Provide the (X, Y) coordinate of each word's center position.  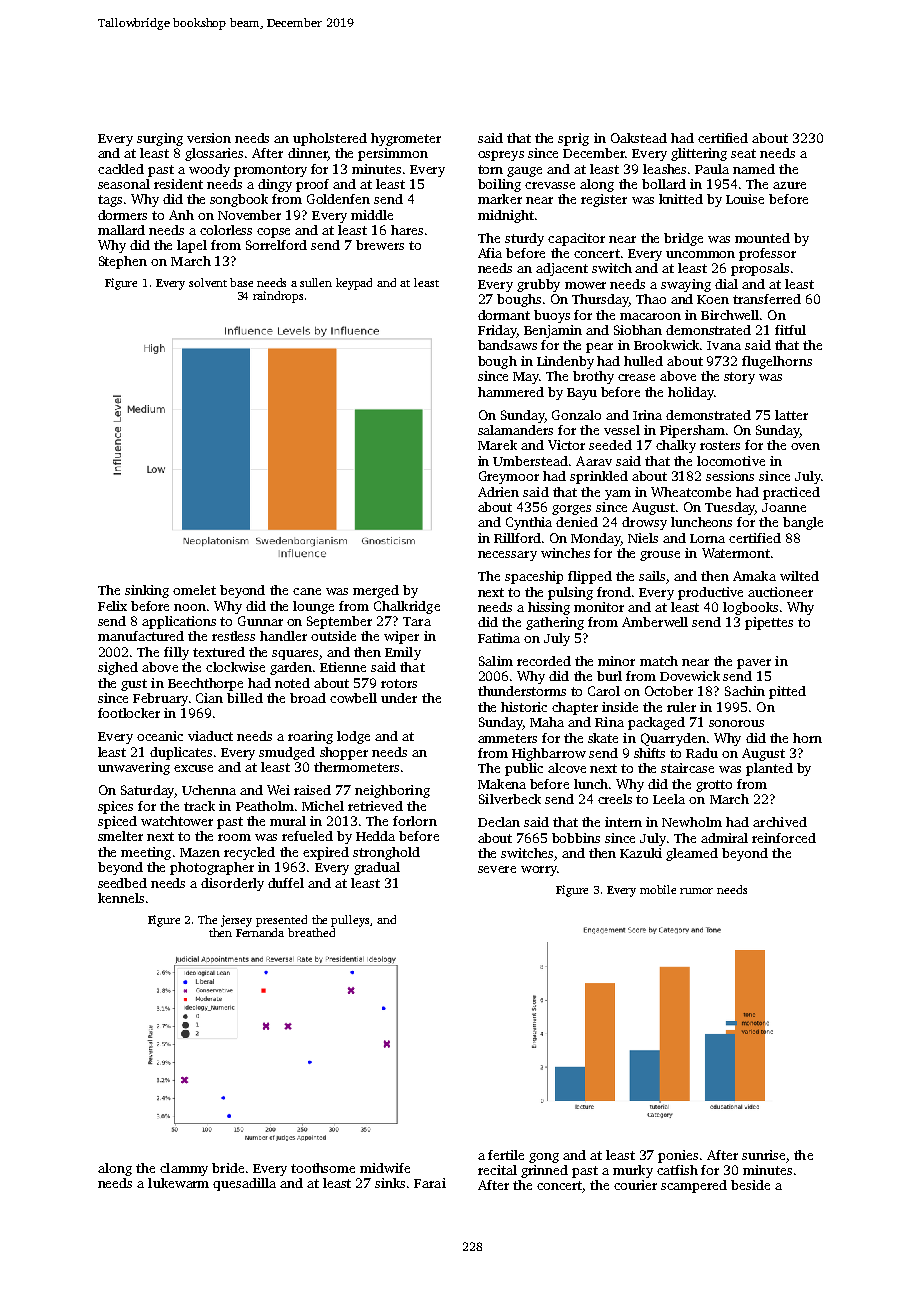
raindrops (278, 297)
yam (618, 495)
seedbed (122, 883)
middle (372, 215)
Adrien (498, 492)
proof (312, 185)
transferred (767, 299)
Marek (497, 445)
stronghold (386, 853)
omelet (194, 590)
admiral (724, 838)
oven (805, 446)
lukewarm (178, 1183)
